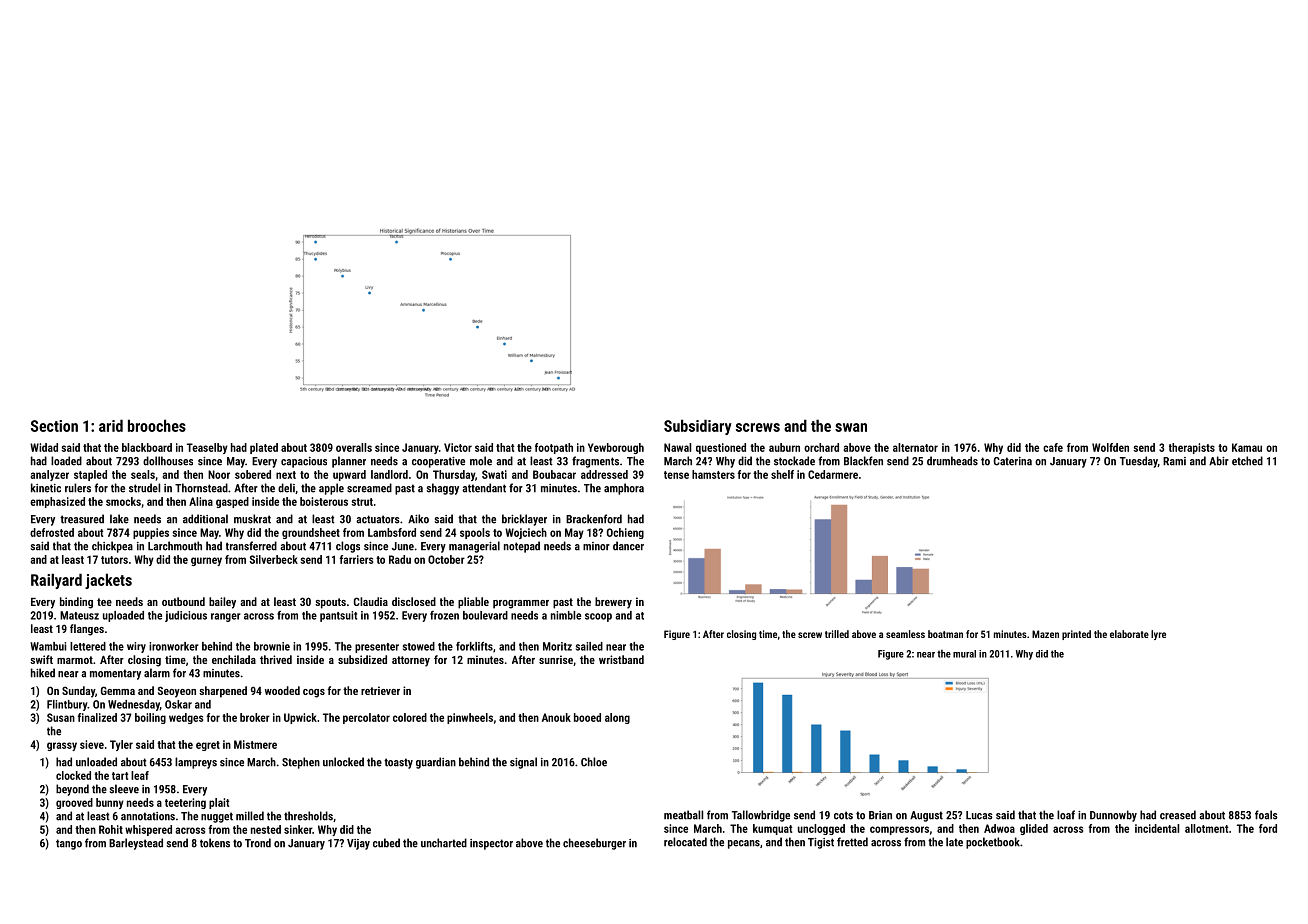  What do you see at coordinates (62, 746) in the screenshot?
I see `grassy` at bounding box center [62, 746].
